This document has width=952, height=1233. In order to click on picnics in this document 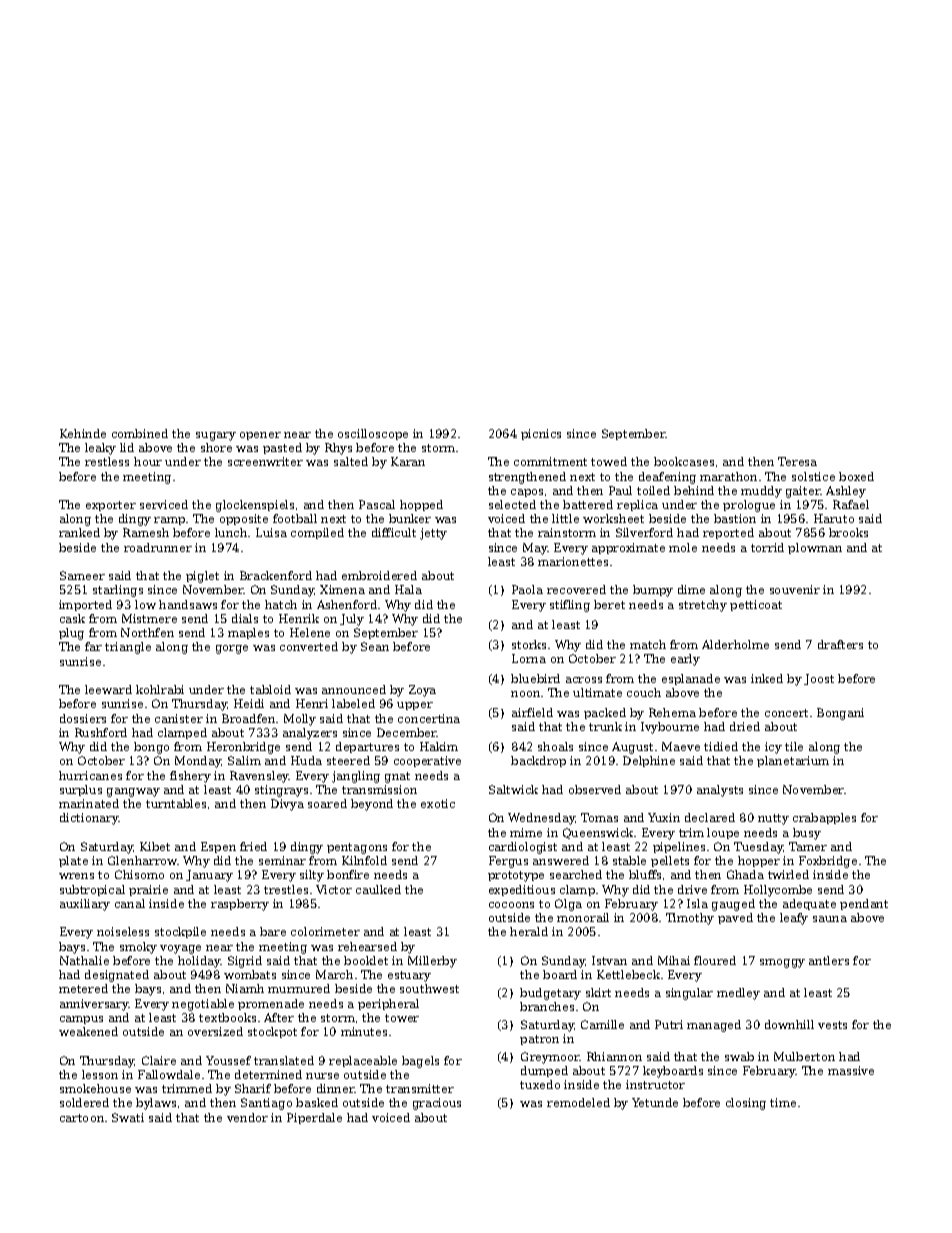, I will do `click(541, 434)`.
